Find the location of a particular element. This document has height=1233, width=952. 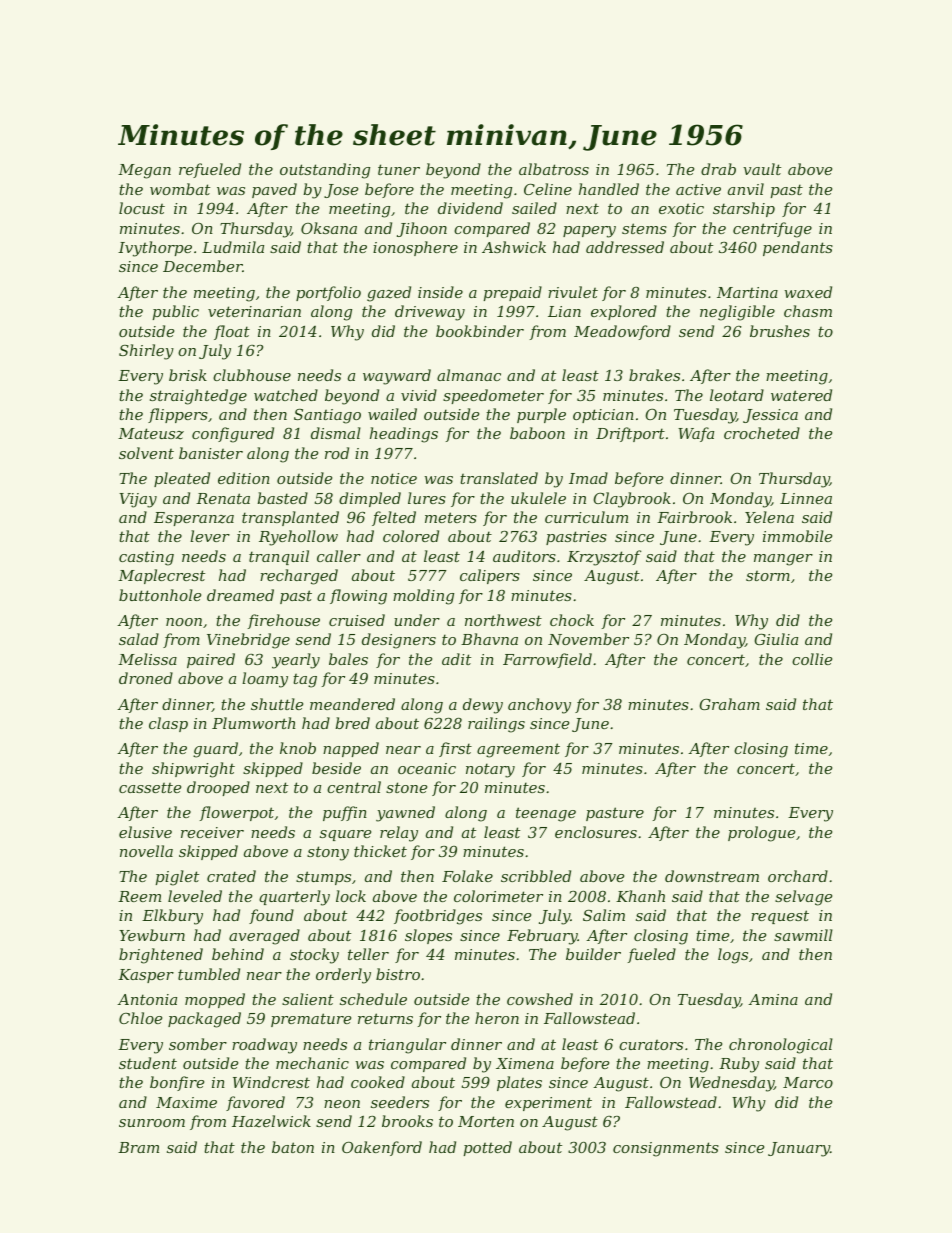

handled is located at coordinates (609, 189).
